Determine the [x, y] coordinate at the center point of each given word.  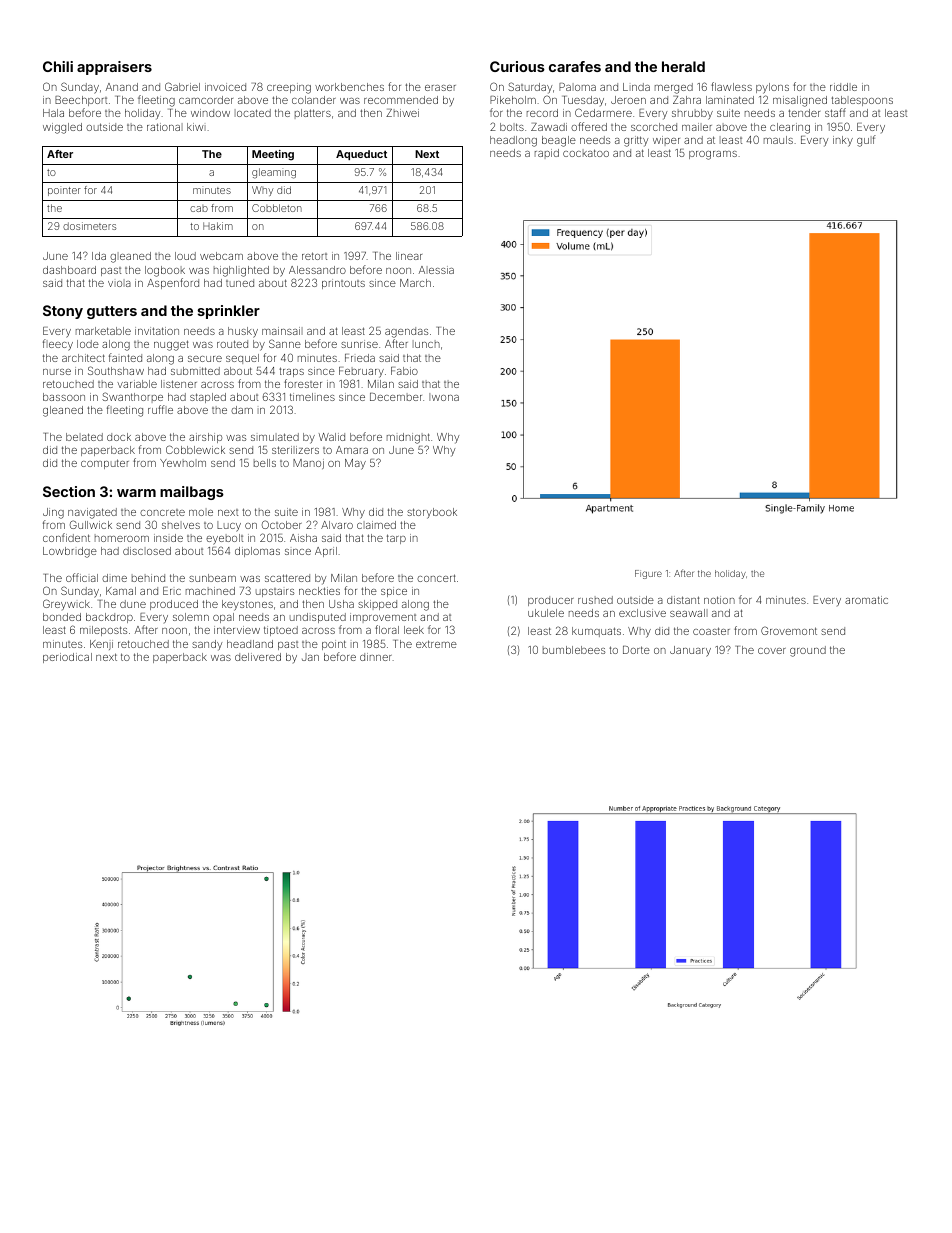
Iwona [444, 397]
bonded [62, 617]
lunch [426, 344]
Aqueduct [361, 155]
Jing [53, 513]
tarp [396, 539]
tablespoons [862, 101]
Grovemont [789, 630]
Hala [53, 113]
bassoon [64, 397]
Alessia [436, 270]
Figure [648, 574]
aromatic [866, 600]
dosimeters [89, 226]
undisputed [318, 618]
